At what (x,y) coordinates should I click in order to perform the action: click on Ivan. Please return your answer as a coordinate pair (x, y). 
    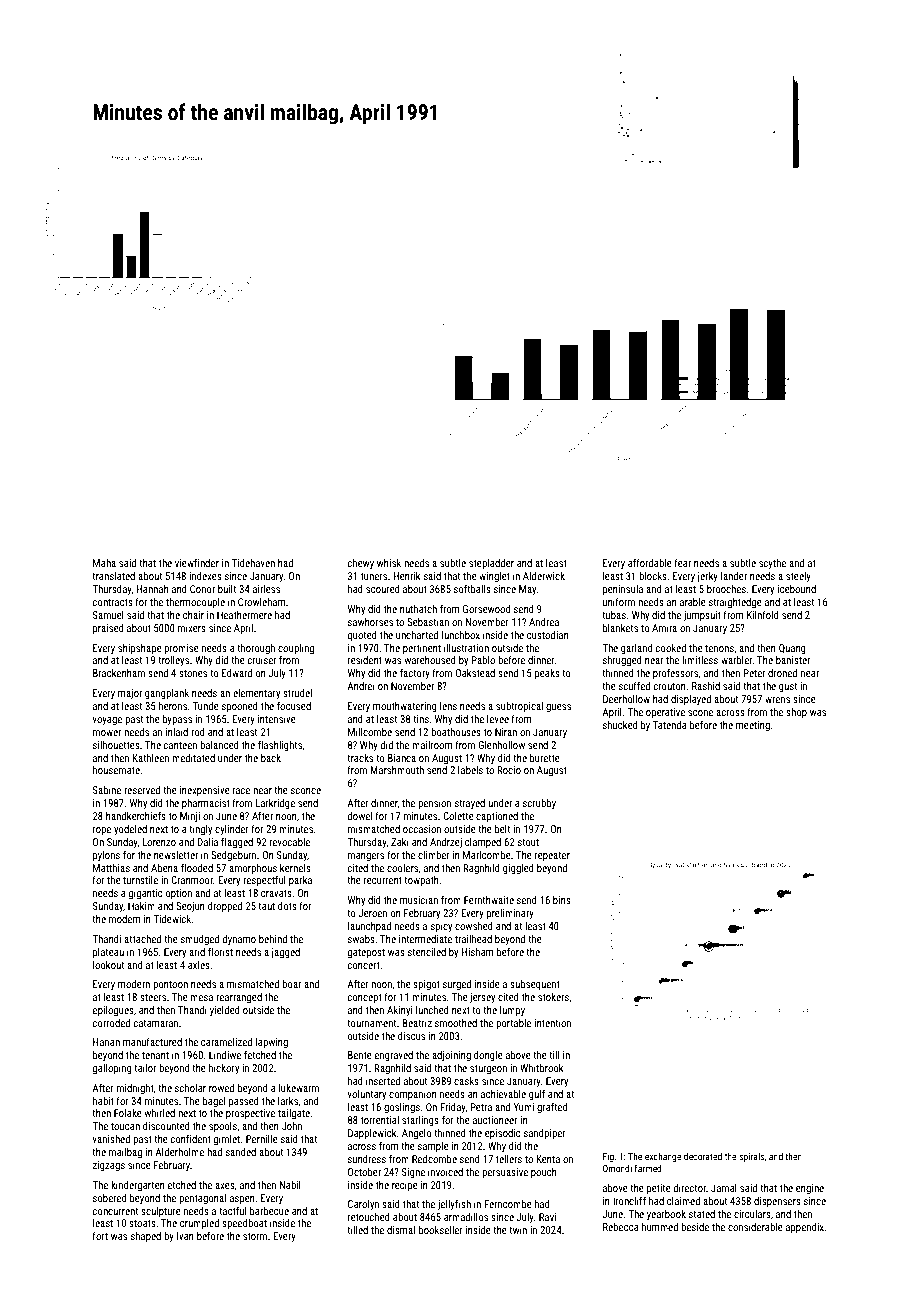
    Looking at the image, I should click on (185, 1236).
